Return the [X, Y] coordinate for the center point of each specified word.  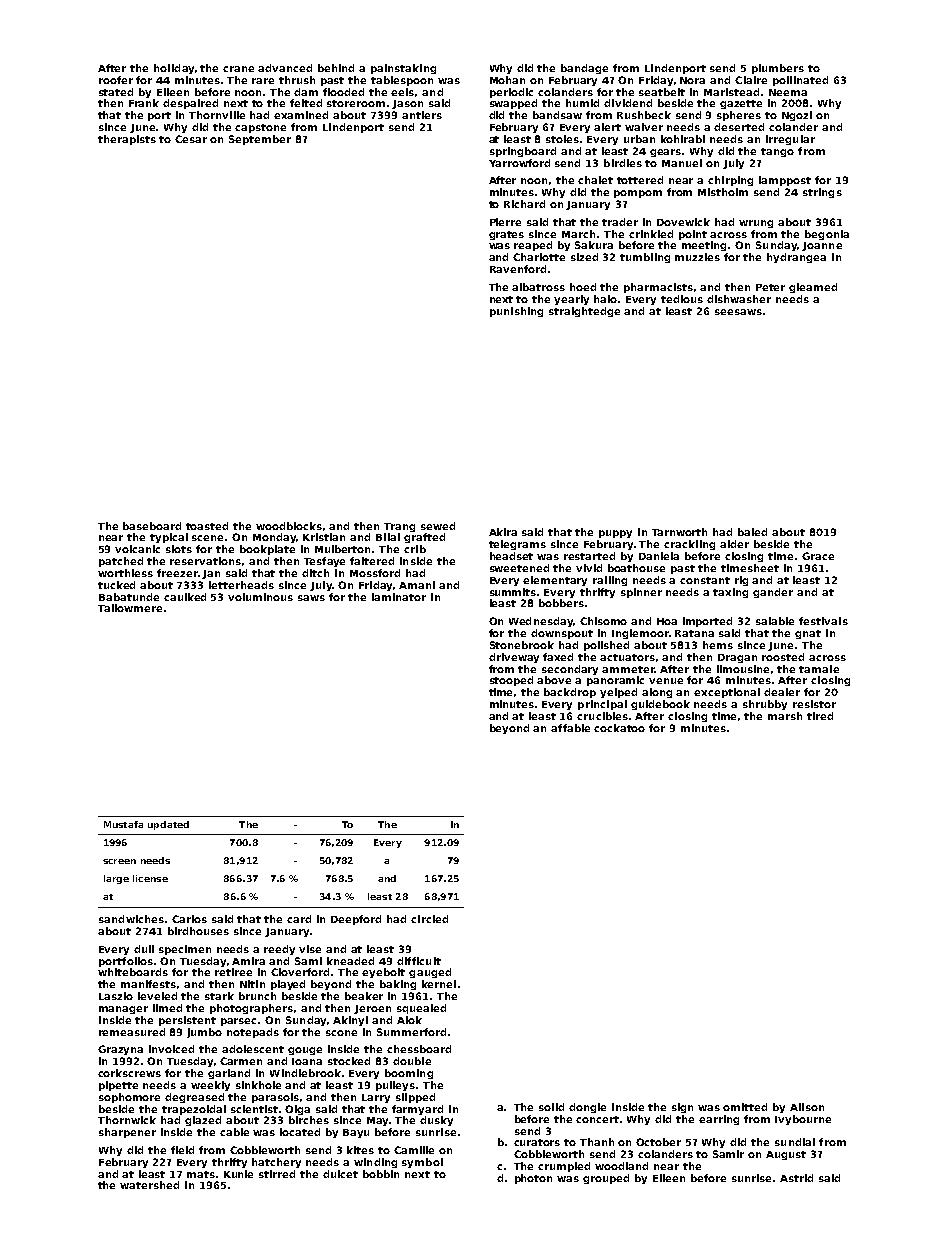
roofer [116, 80]
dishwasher [739, 299]
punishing [516, 312]
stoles [562, 139]
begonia [827, 235]
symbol [422, 1163]
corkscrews [129, 1073]
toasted [207, 526]
